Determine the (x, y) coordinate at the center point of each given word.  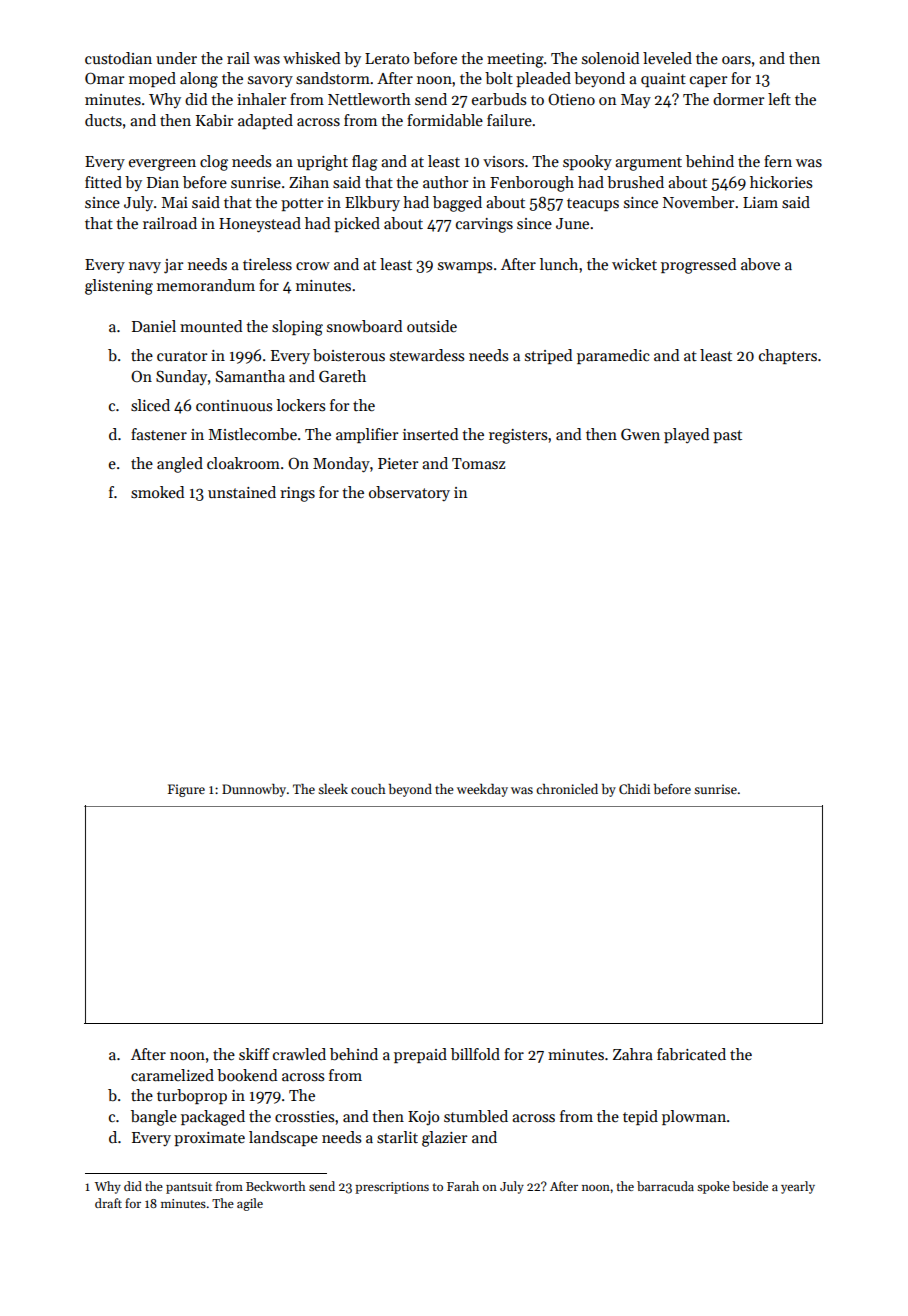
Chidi (634, 789)
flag (365, 163)
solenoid (610, 58)
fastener (159, 434)
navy (145, 267)
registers (518, 436)
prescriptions (392, 1188)
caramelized (172, 1075)
